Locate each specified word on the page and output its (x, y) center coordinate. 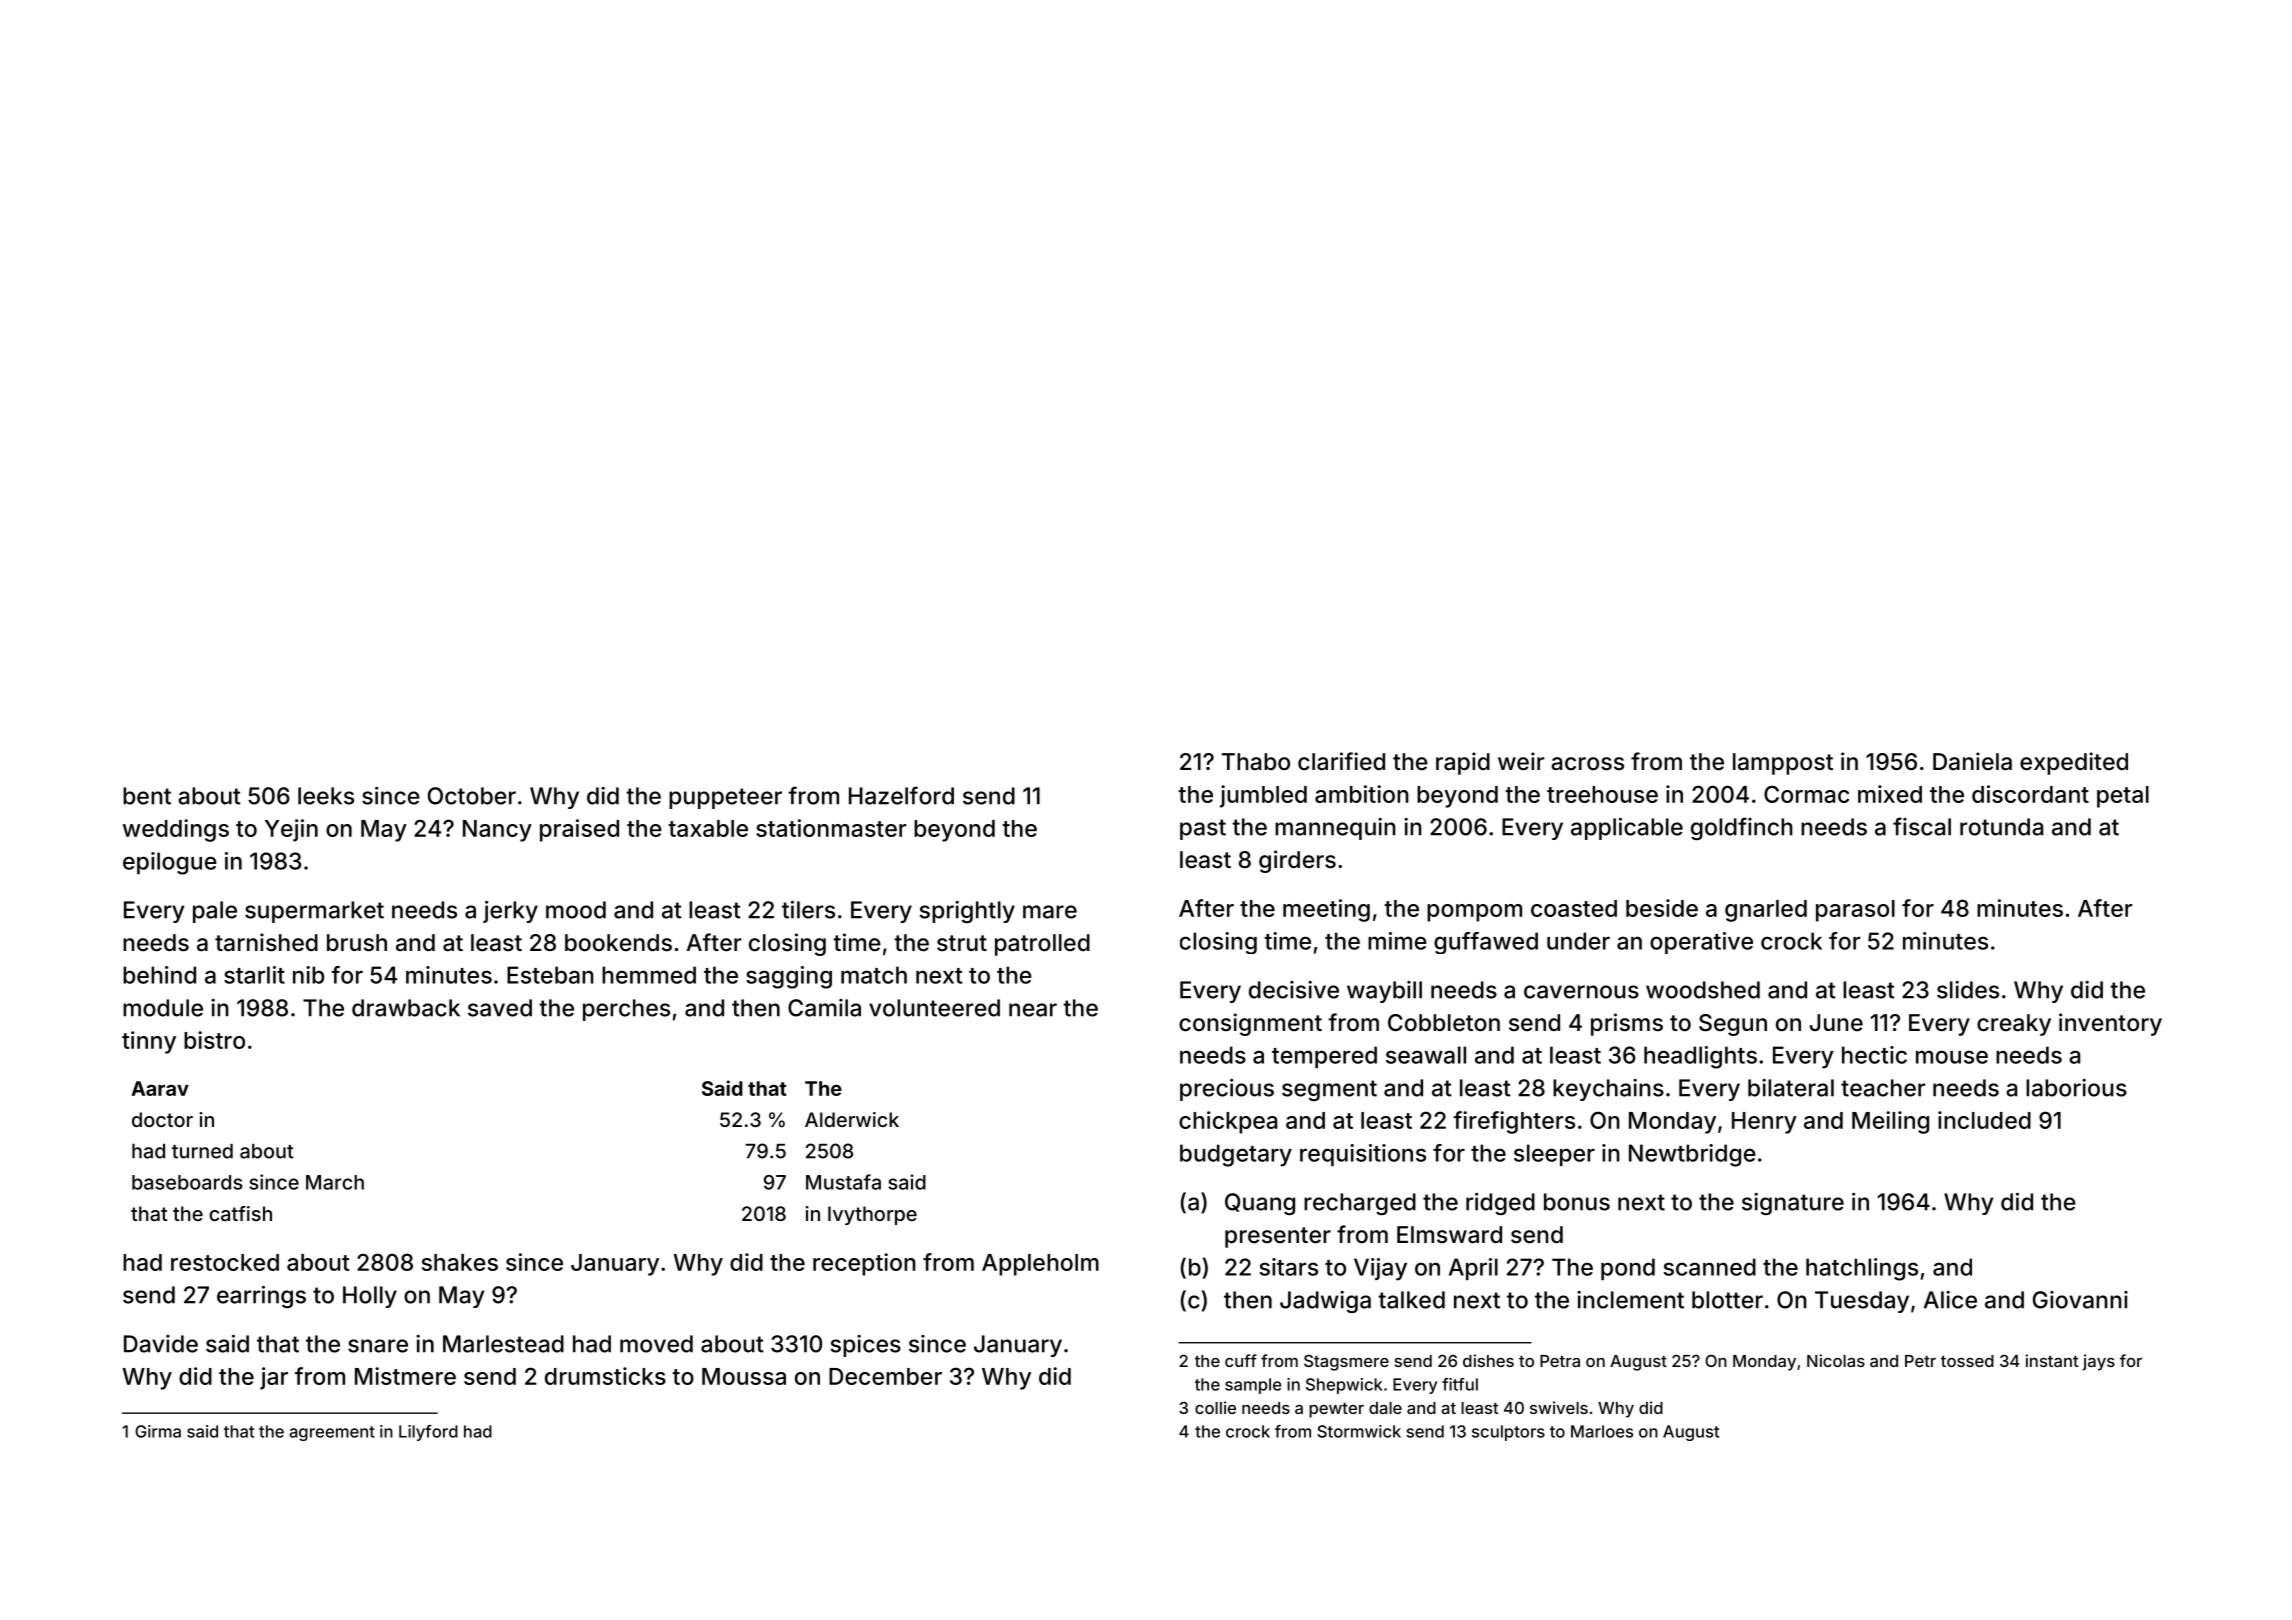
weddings (176, 830)
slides (1968, 990)
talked (1411, 1300)
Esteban (550, 975)
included (1984, 1120)
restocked (225, 1262)
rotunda (2001, 827)
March (335, 1182)
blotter (1727, 1300)
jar (274, 1378)
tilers (808, 910)
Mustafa (843, 1182)
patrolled (1042, 945)
